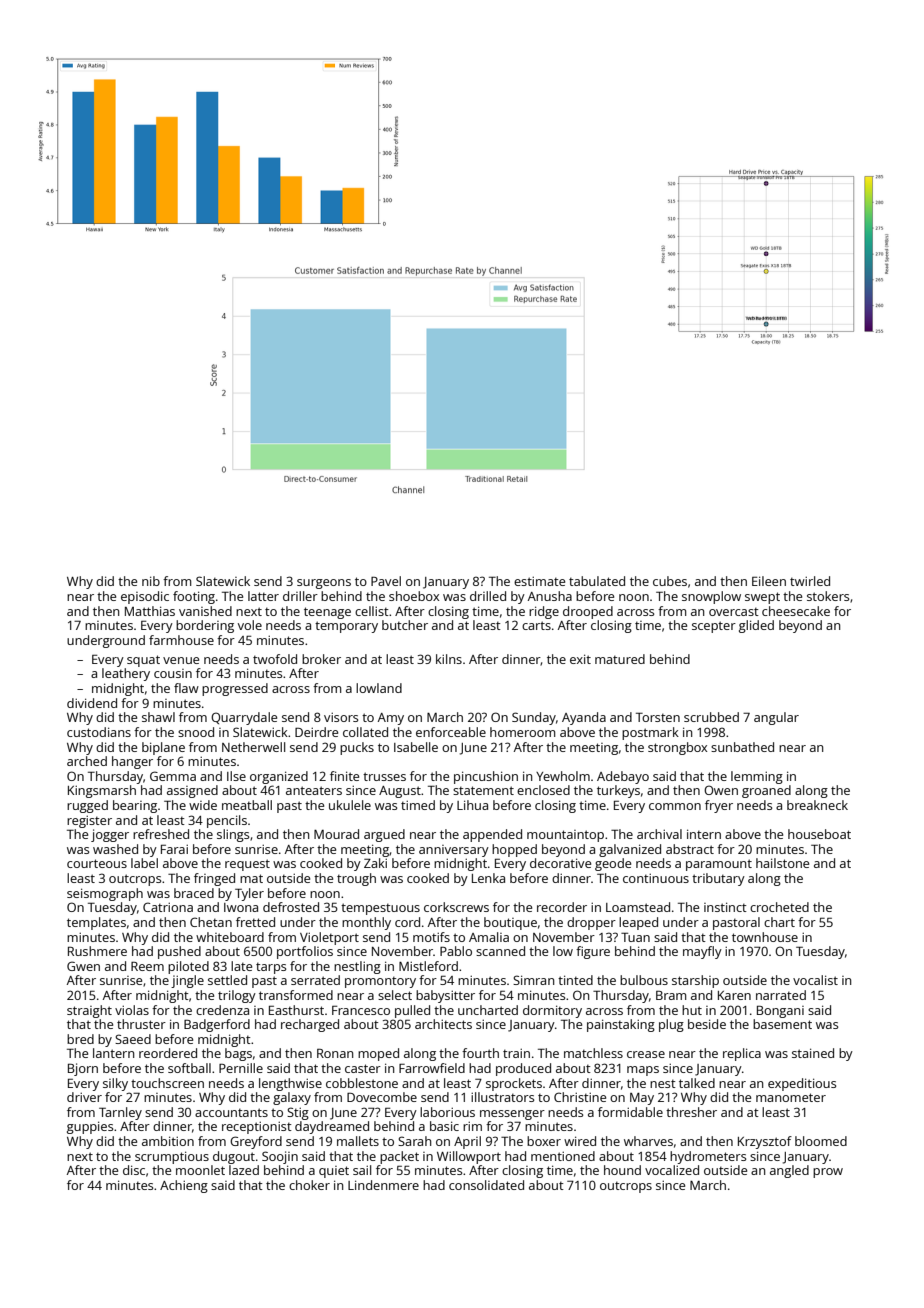  I want to click on talked, so click(697, 1083).
